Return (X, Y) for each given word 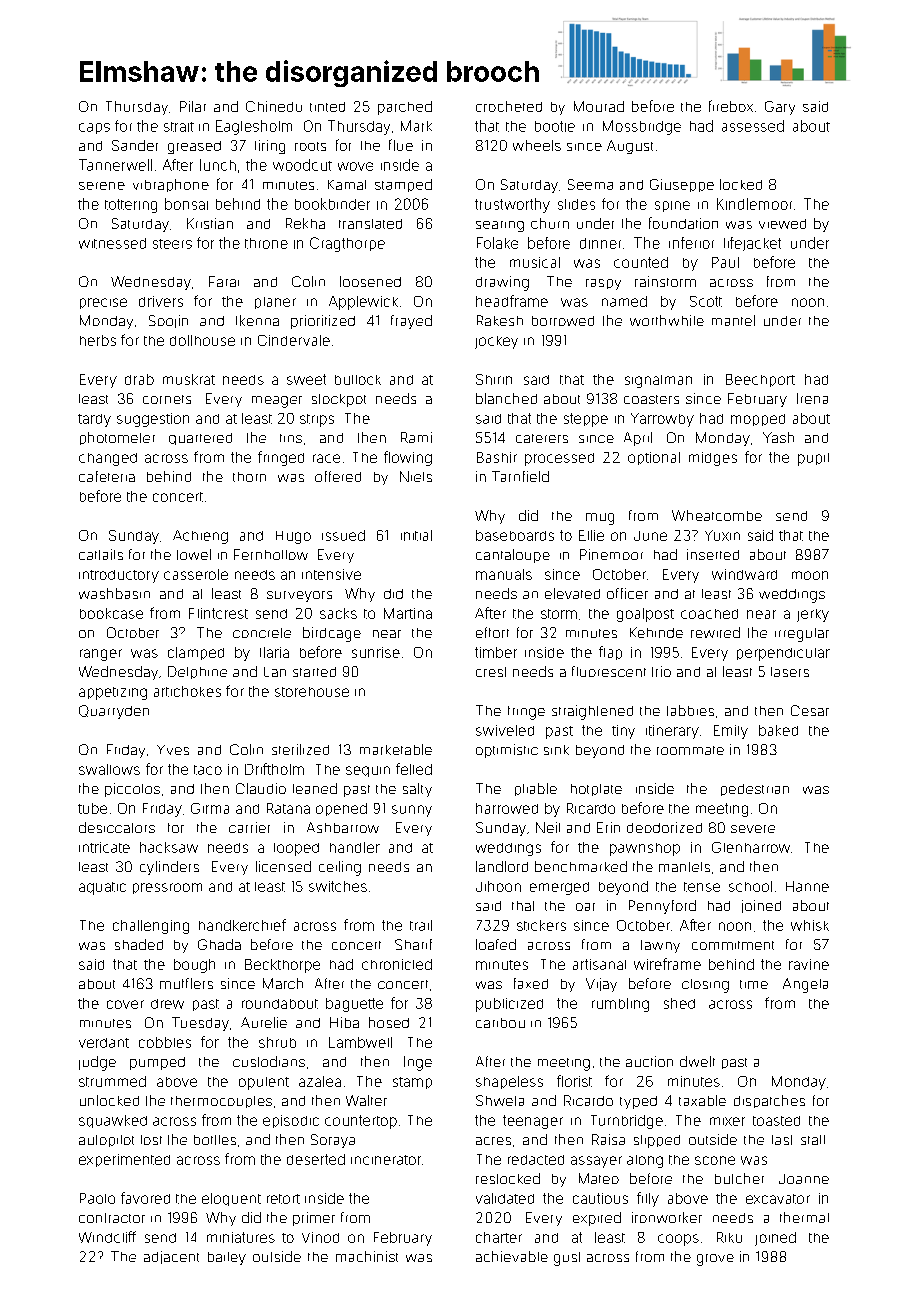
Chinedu (274, 106)
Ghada (219, 944)
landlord (502, 866)
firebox (731, 106)
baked (778, 730)
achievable (512, 1256)
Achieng (200, 537)
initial (416, 535)
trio (661, 671)
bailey (227, 1258)
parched (405, 108)
